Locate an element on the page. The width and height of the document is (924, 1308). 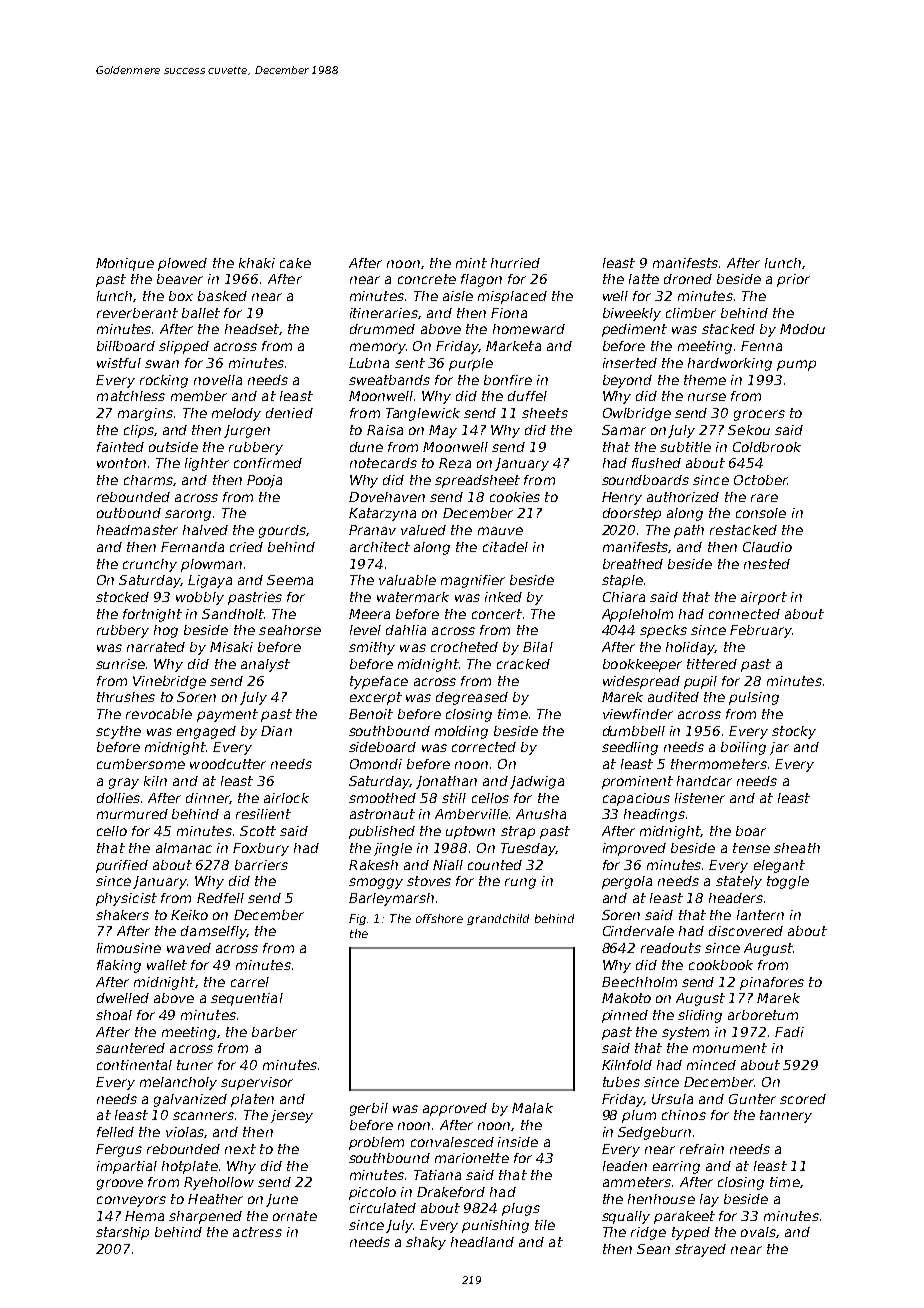
stocked is located at coordinates (122, 597).
